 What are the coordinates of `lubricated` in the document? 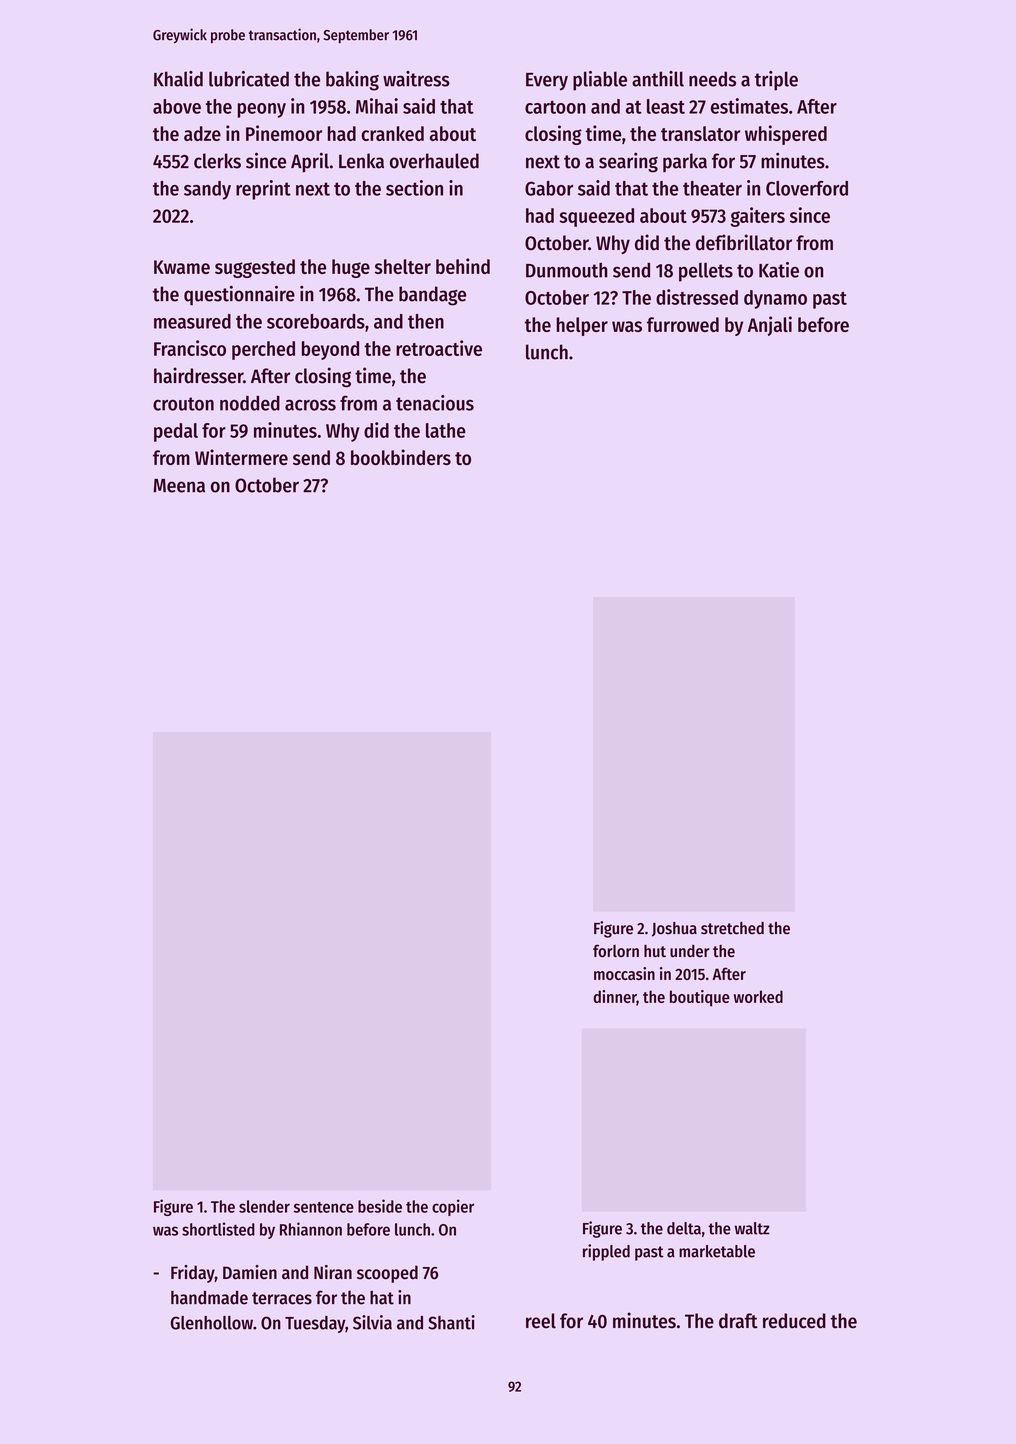 It's located at (249, 79).
